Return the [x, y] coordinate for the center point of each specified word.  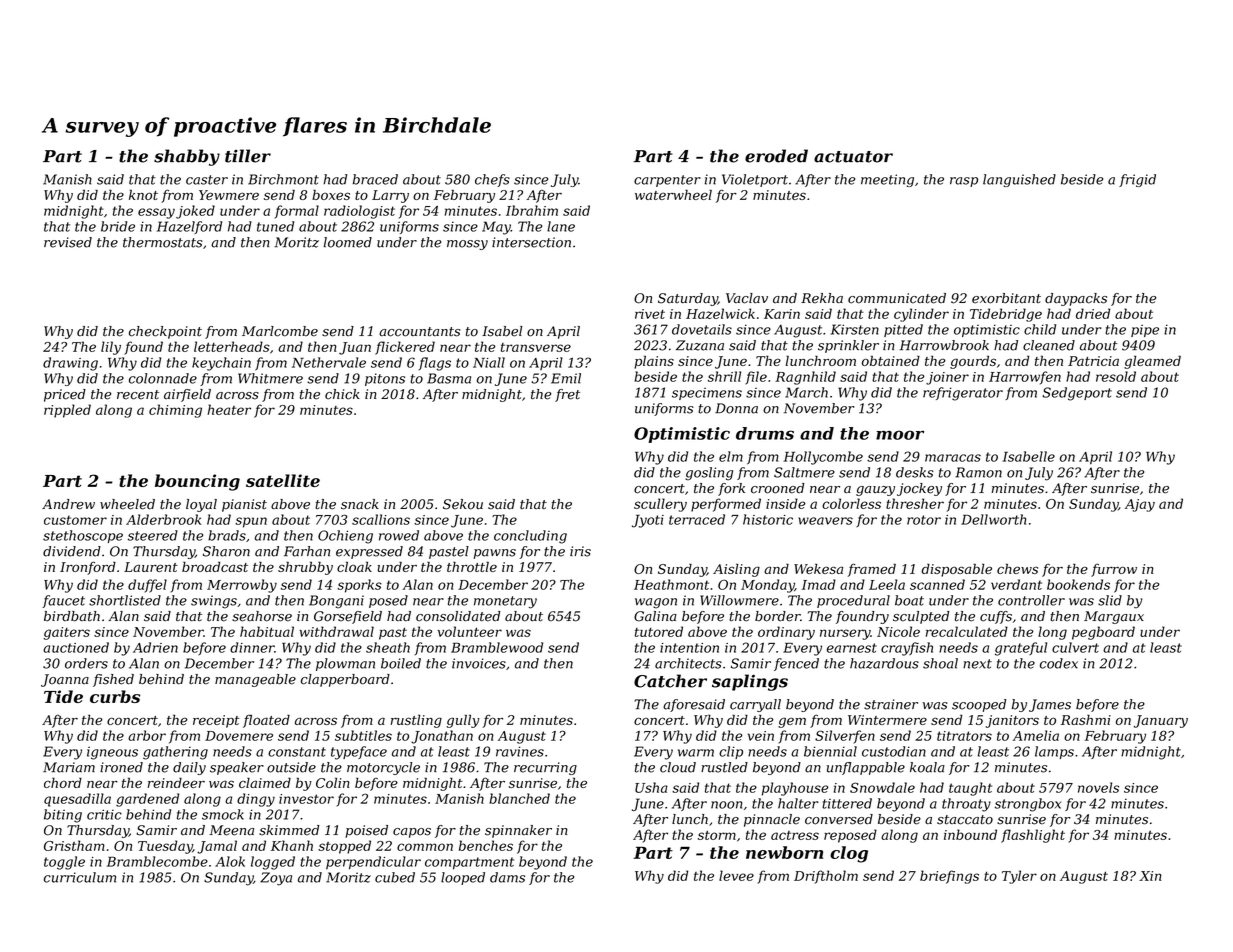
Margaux [1114, 617]
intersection [531, 242]
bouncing [197, 482]
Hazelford [189, 227]
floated [266, 721]
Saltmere [804, 472]
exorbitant [1006, 298]
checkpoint [165, 332]
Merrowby [242, 586]
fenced [796, 664]
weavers [825, 521]
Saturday [688, 299]
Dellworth [993, 519]
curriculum [80, 877]
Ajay [1140, 505]
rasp [964, 182]
